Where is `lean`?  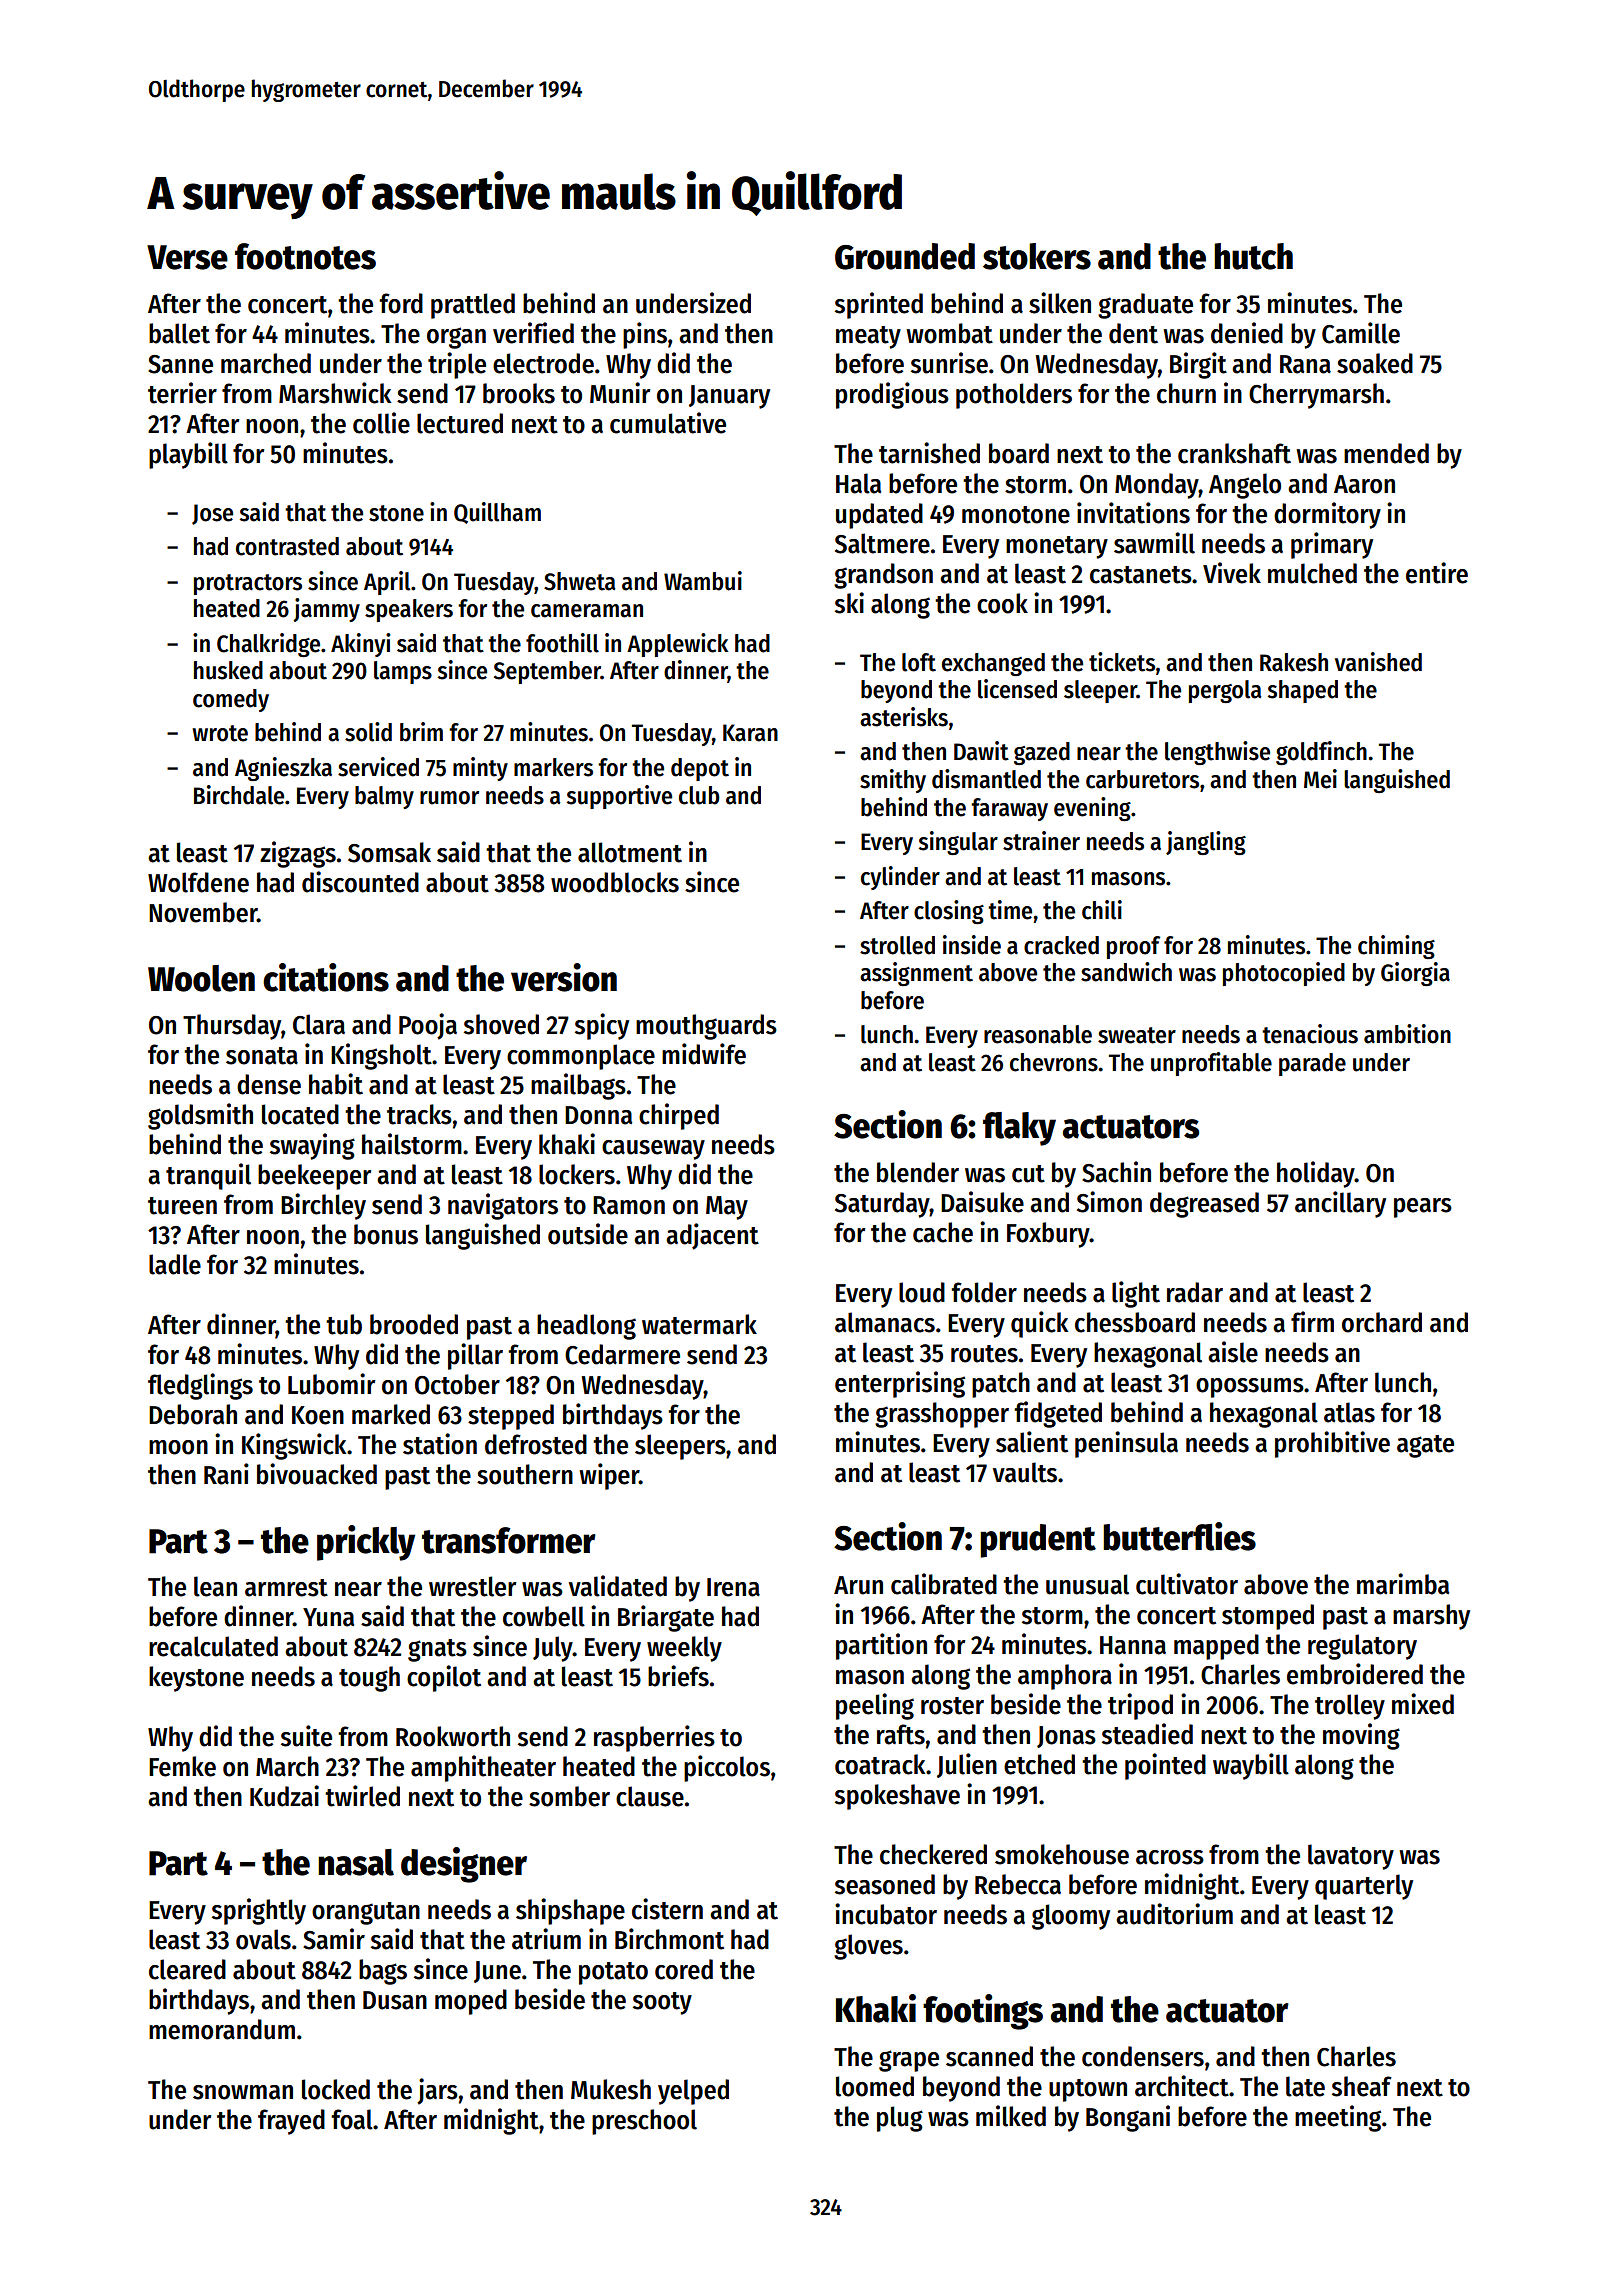 lean is located at coordinates (215, 1586).
